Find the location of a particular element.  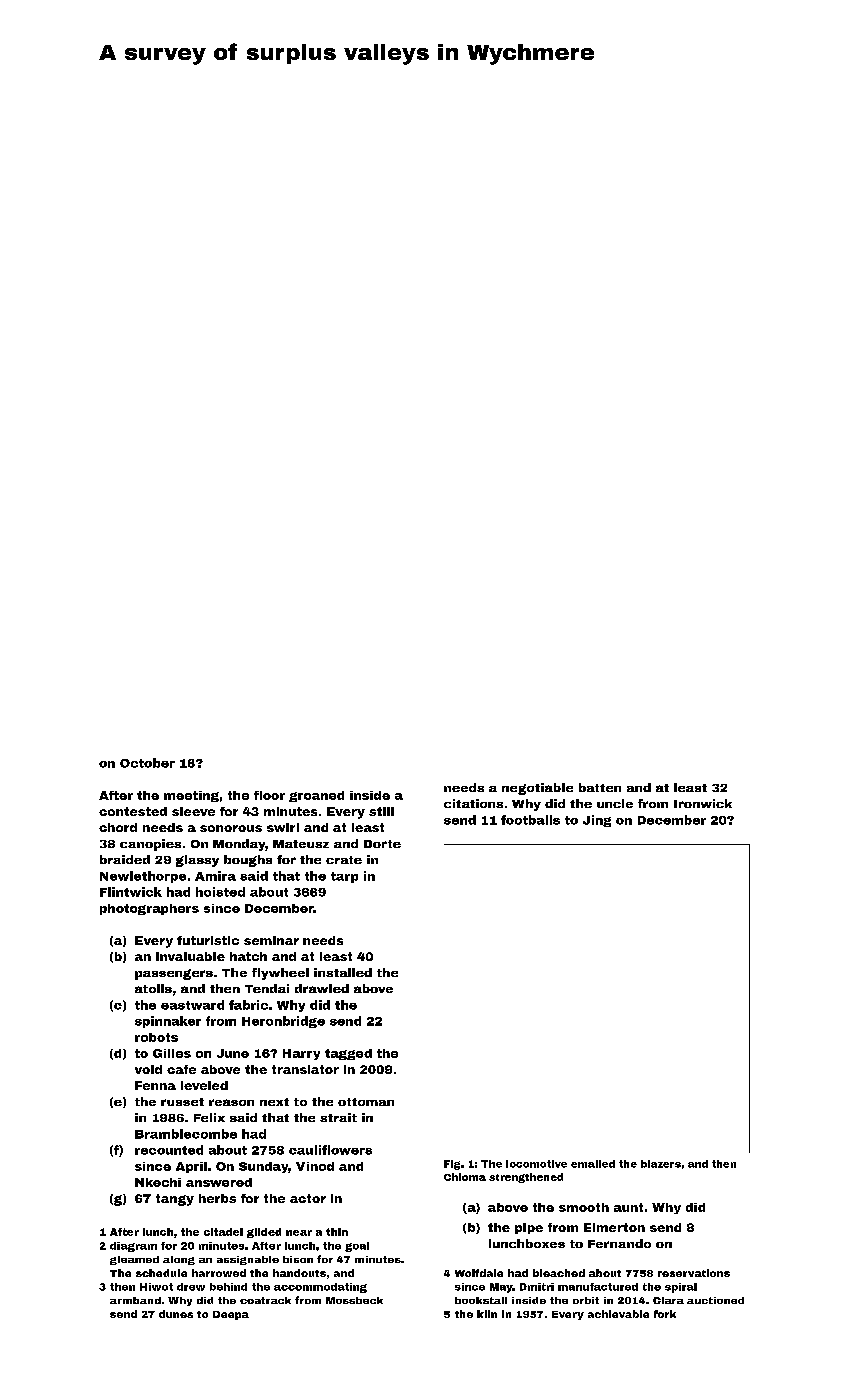

Deepa is located at coordinates (231, 1315).
